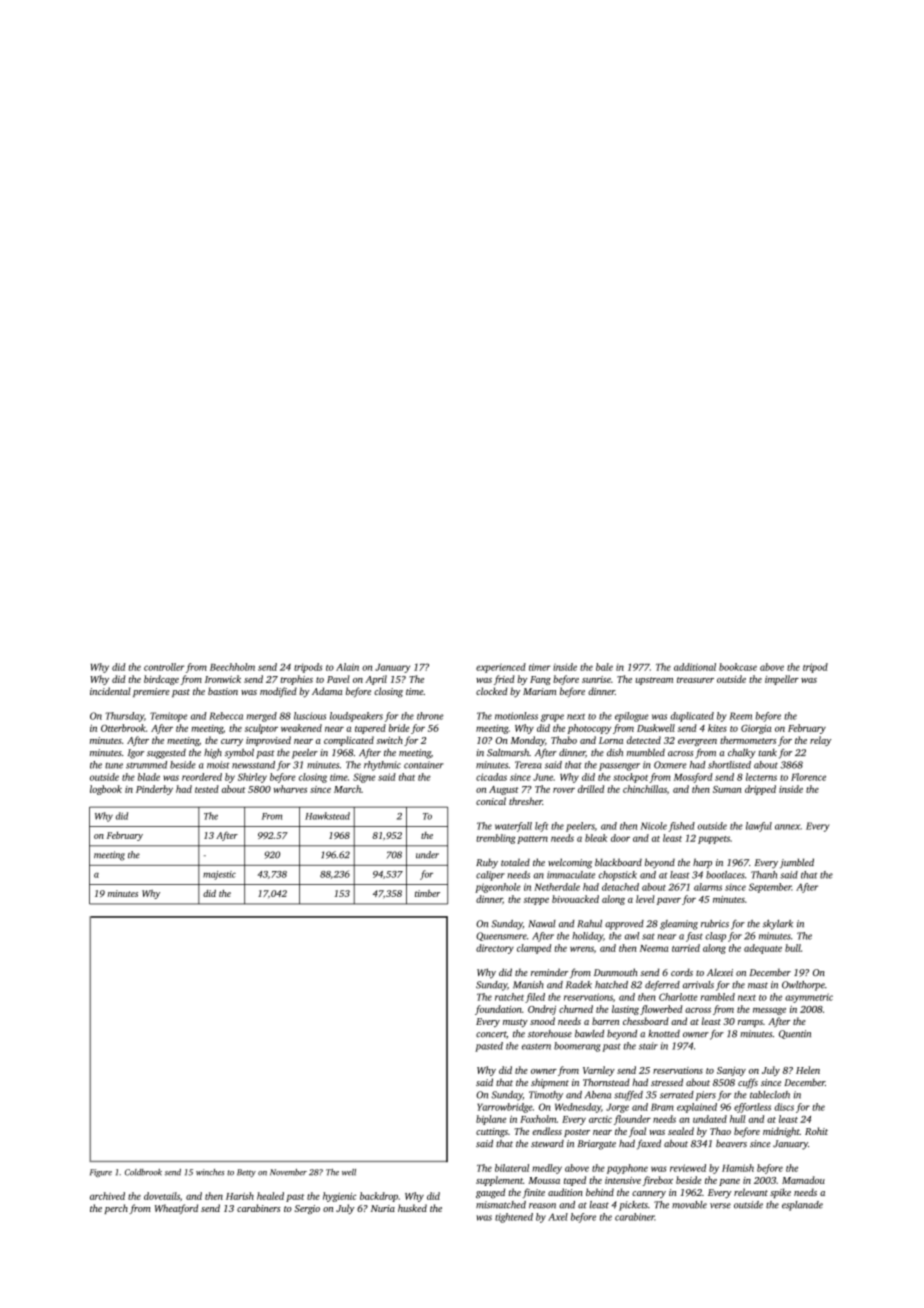 This screenshot has width=924, height=1308. Describe the element at coordinates (547, 1143) in the screenshot. I see `steward` at that location.
